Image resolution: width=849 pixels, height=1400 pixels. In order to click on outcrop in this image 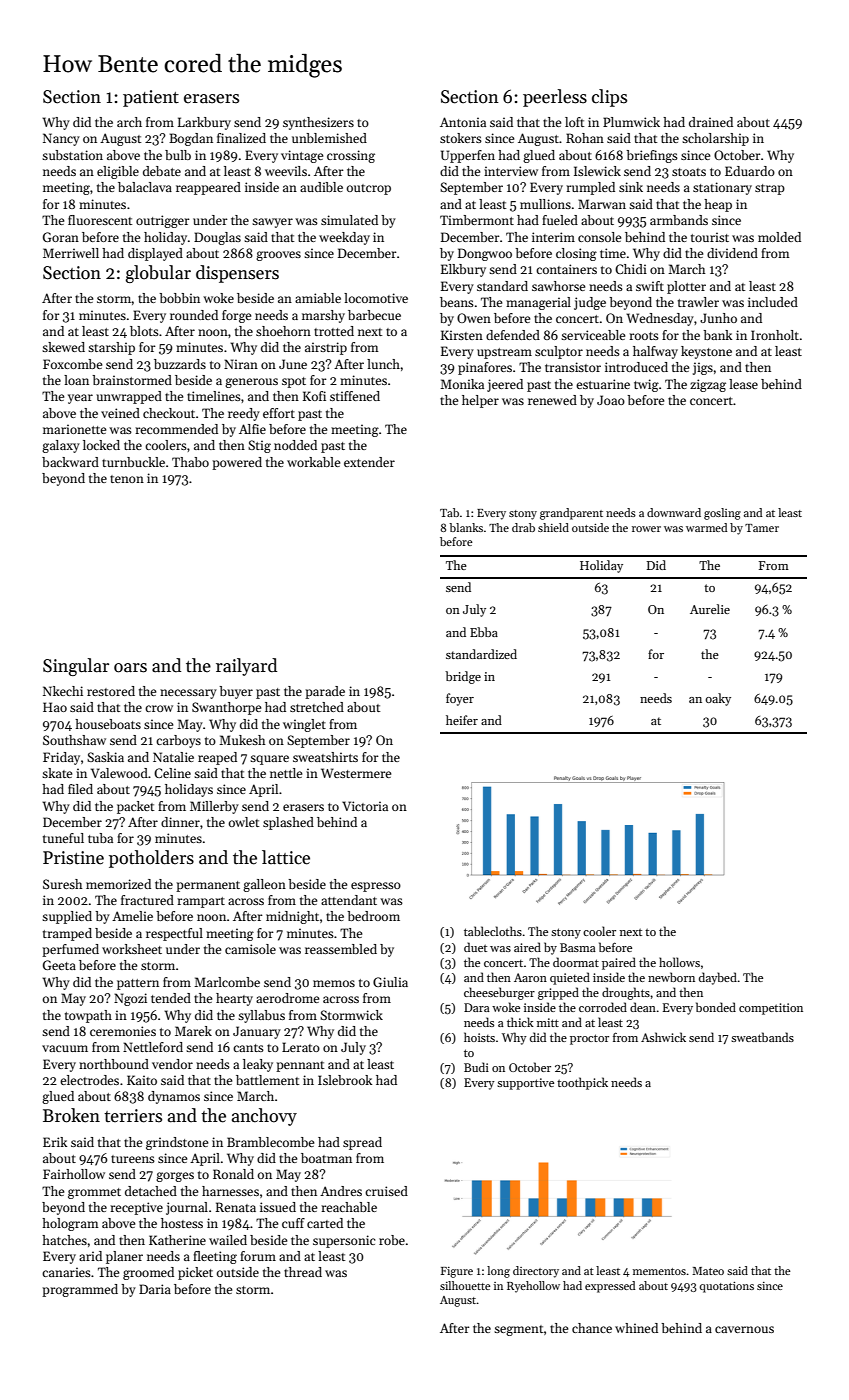, I will do `click(369, 189)`.
